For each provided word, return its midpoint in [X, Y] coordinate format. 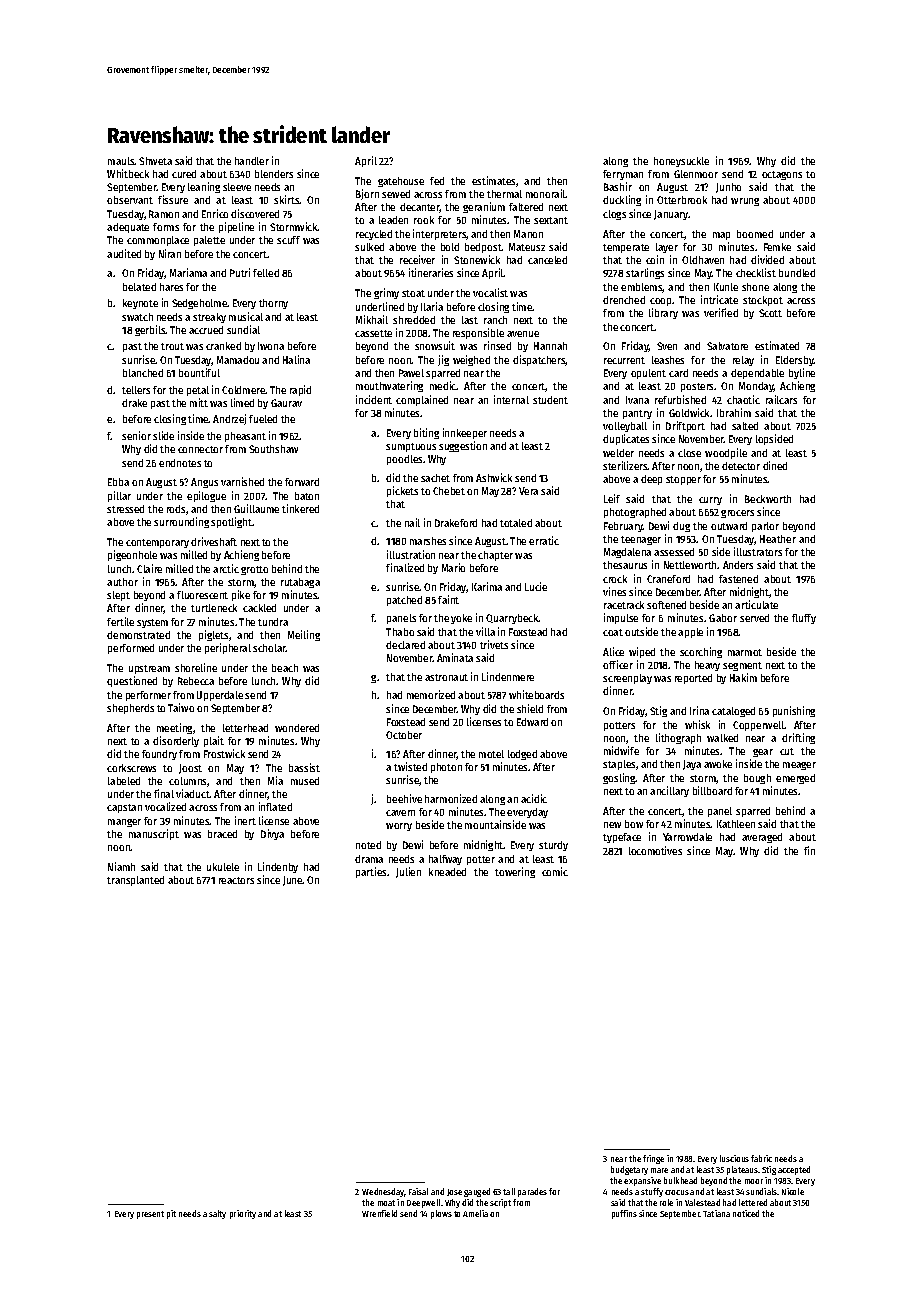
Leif [612, 498]
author [122, 582]
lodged [522, 755]
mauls [121, 161]
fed [437, 181]
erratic [544, 540]
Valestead [702, 1202]
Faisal [418, 1191]
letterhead [245, 728]
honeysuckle [681, 162]
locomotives [655, 850]
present [150, 1215]
